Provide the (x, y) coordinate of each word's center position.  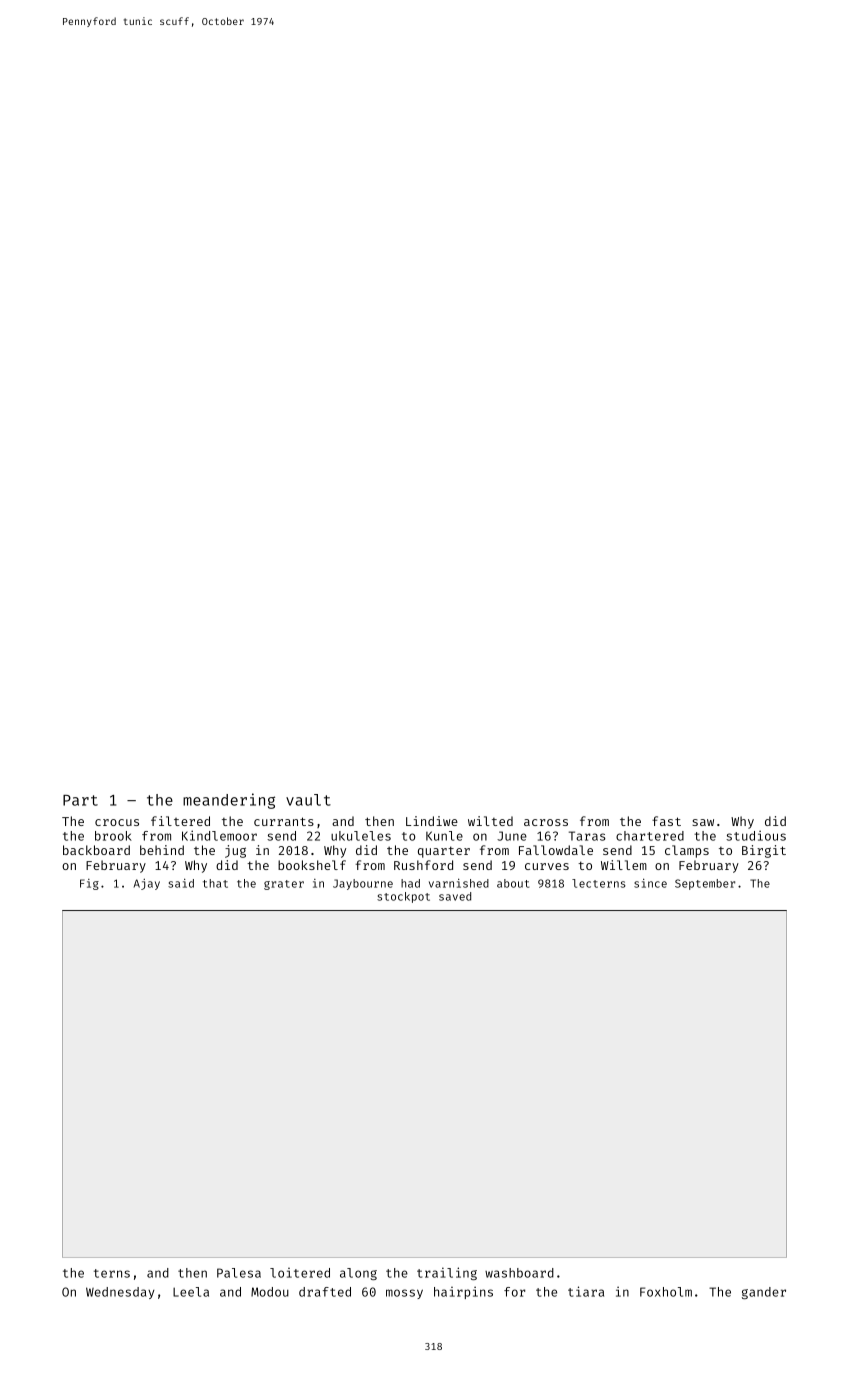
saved (455, 896)
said (181, 883)
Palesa (239, 1273)
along (358, 1274)
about (513, 883)
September (705, 884)
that (215, 883)
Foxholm (666, 1292)
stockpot (403, 897)
